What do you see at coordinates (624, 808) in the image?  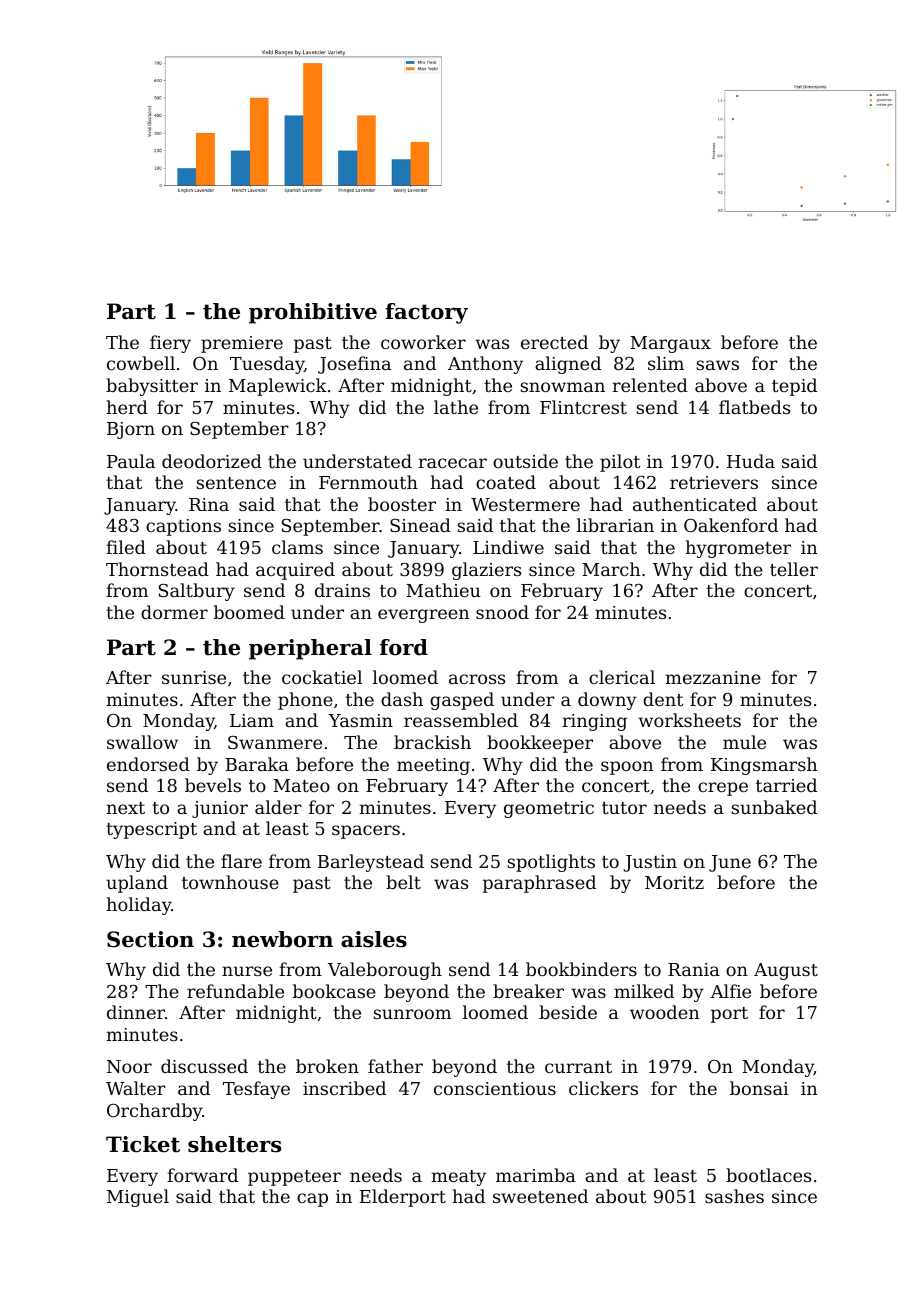 I see `tutor` at bounding box center [624, 808].
